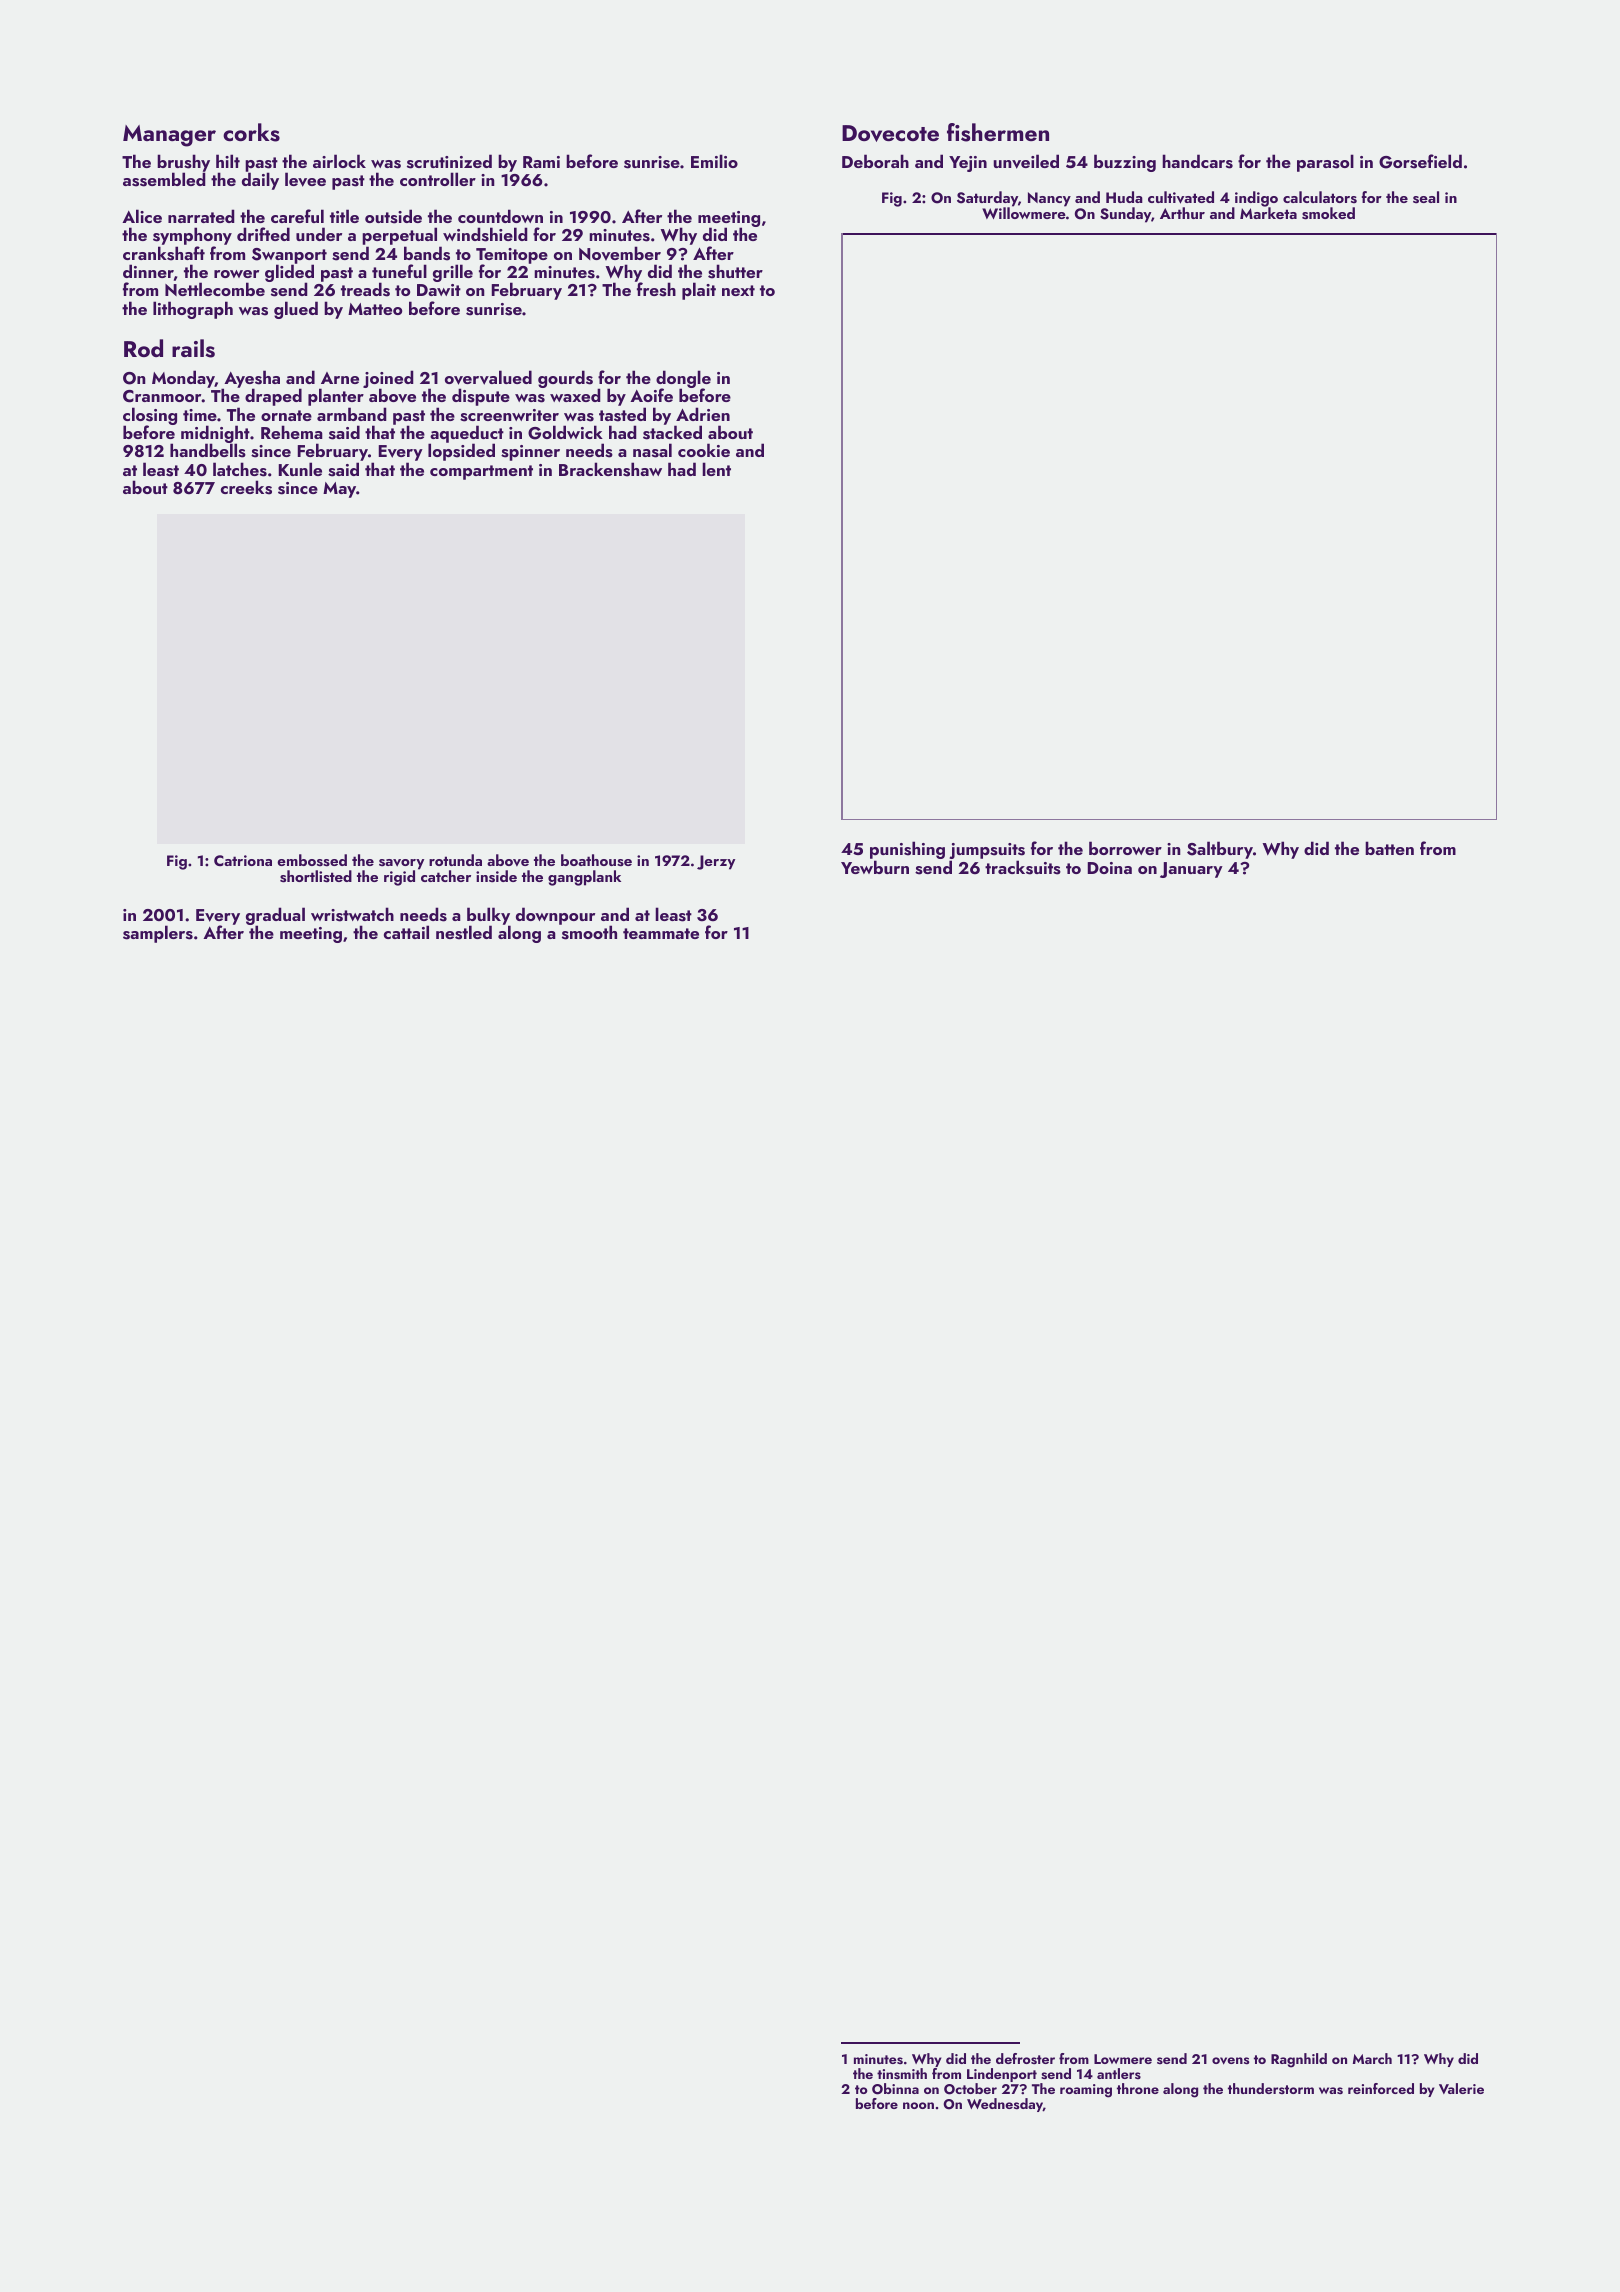 The height and width of the document is (2292, 1620). I want to click on May, so click(339, 490).
